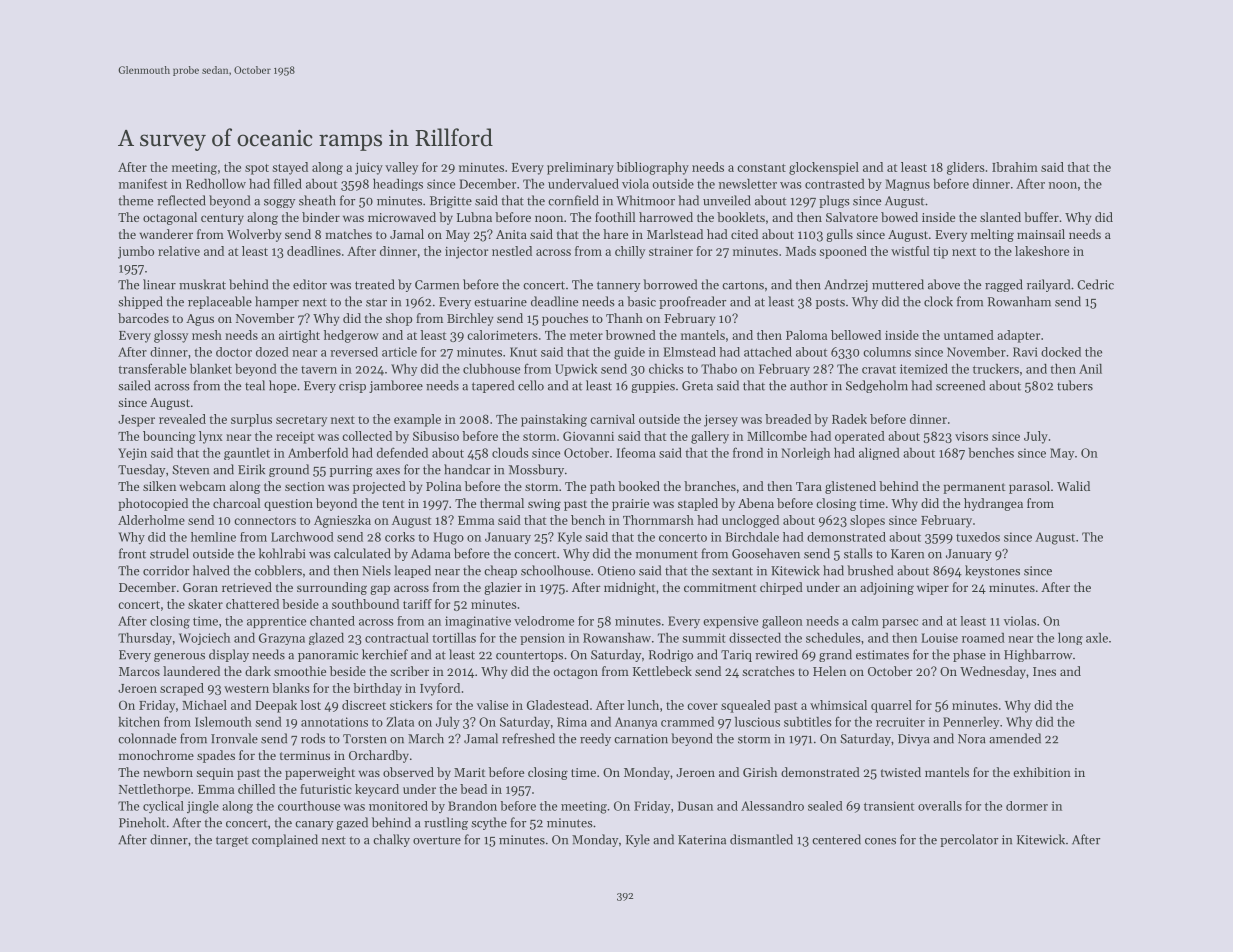 This screenshot has height=952, width=1233. Describe the element at coordinates (761, 839) in the screenshot. I see `dismantled` at that location.
